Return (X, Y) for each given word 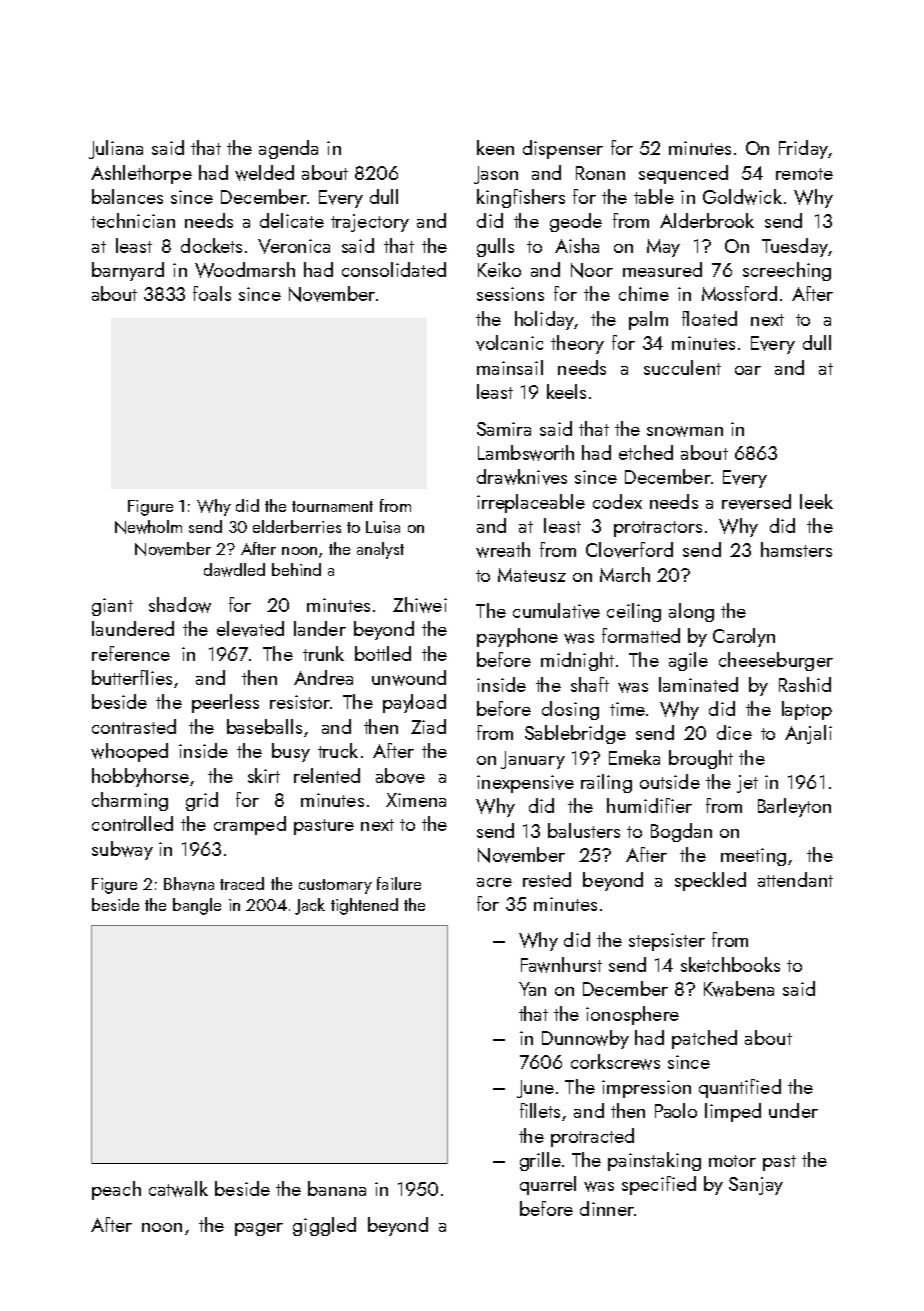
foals (212, 293)
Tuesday (795, 247)
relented (327, 775)
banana (337, 1188)
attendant (795, 879)
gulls (495, 247)
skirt (264, 775)
